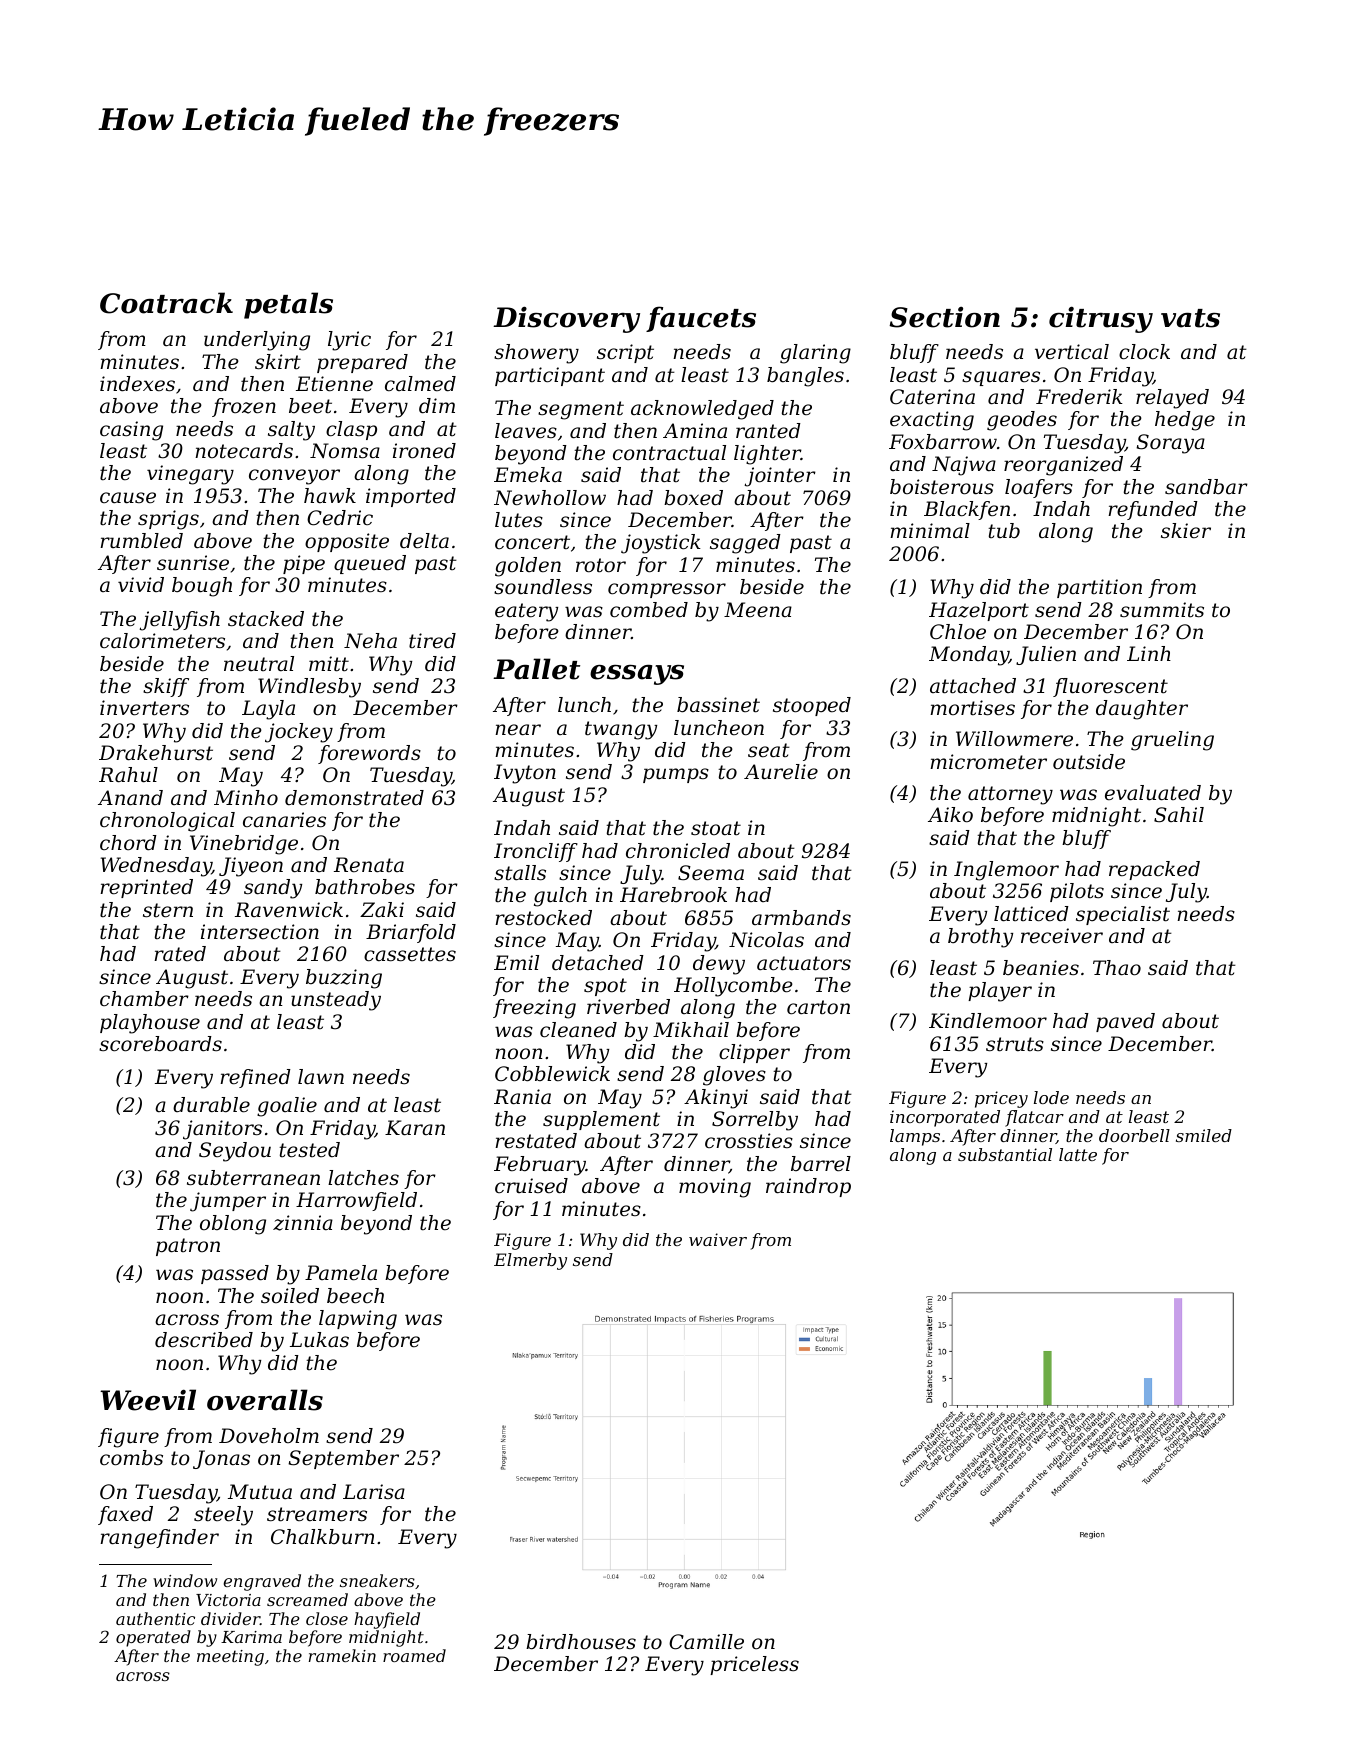 The height and width of the screenshot is (1742, 1346). What do you see at coordinates (349, 341) in the screenshot?
I see `lyric` at bounding box center [349, 341].
